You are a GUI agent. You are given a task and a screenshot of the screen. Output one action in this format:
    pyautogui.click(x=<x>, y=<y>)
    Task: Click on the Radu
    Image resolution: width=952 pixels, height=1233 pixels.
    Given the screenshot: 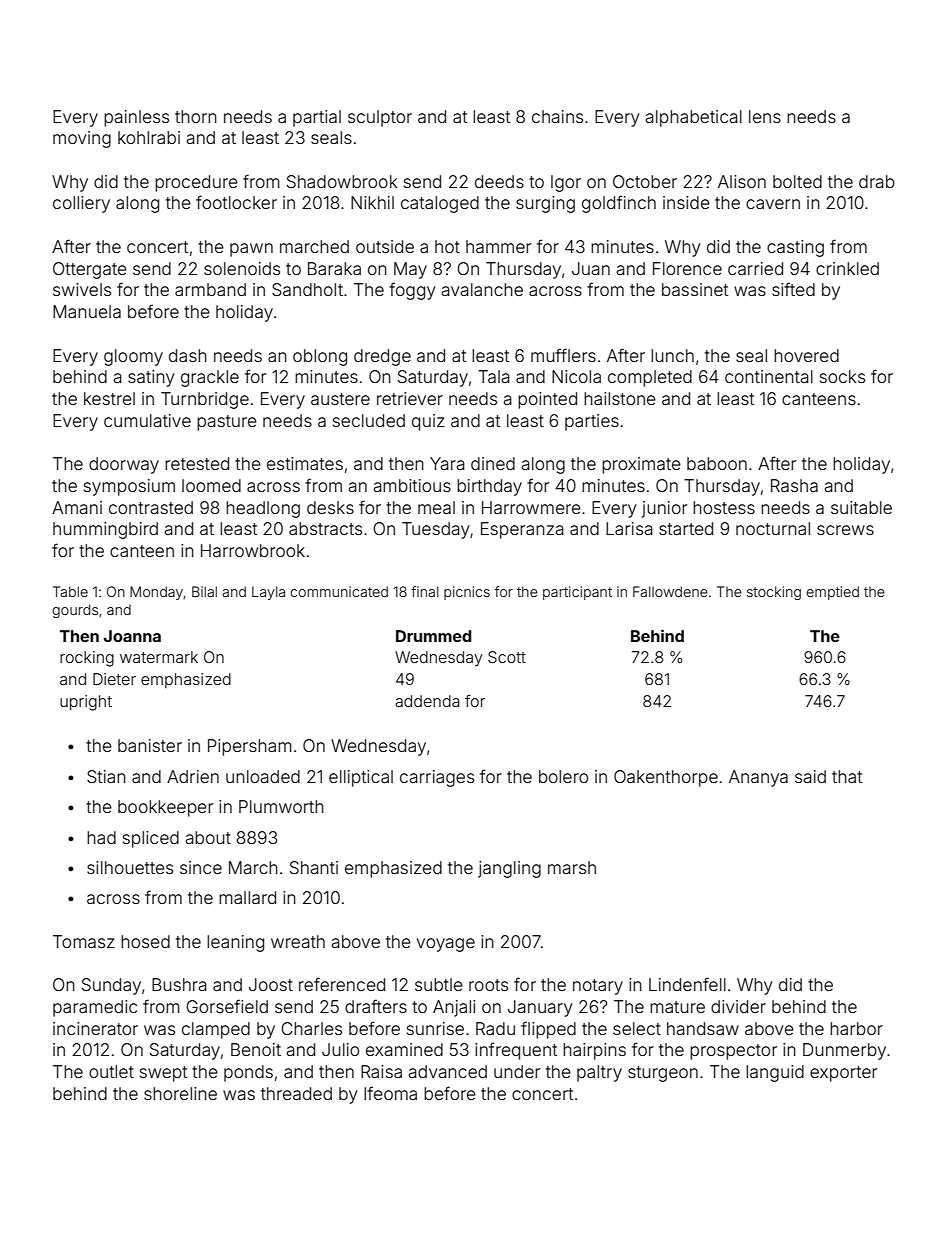 What is the action you would take?
    pyautogui.click(x=495, y=1028)
